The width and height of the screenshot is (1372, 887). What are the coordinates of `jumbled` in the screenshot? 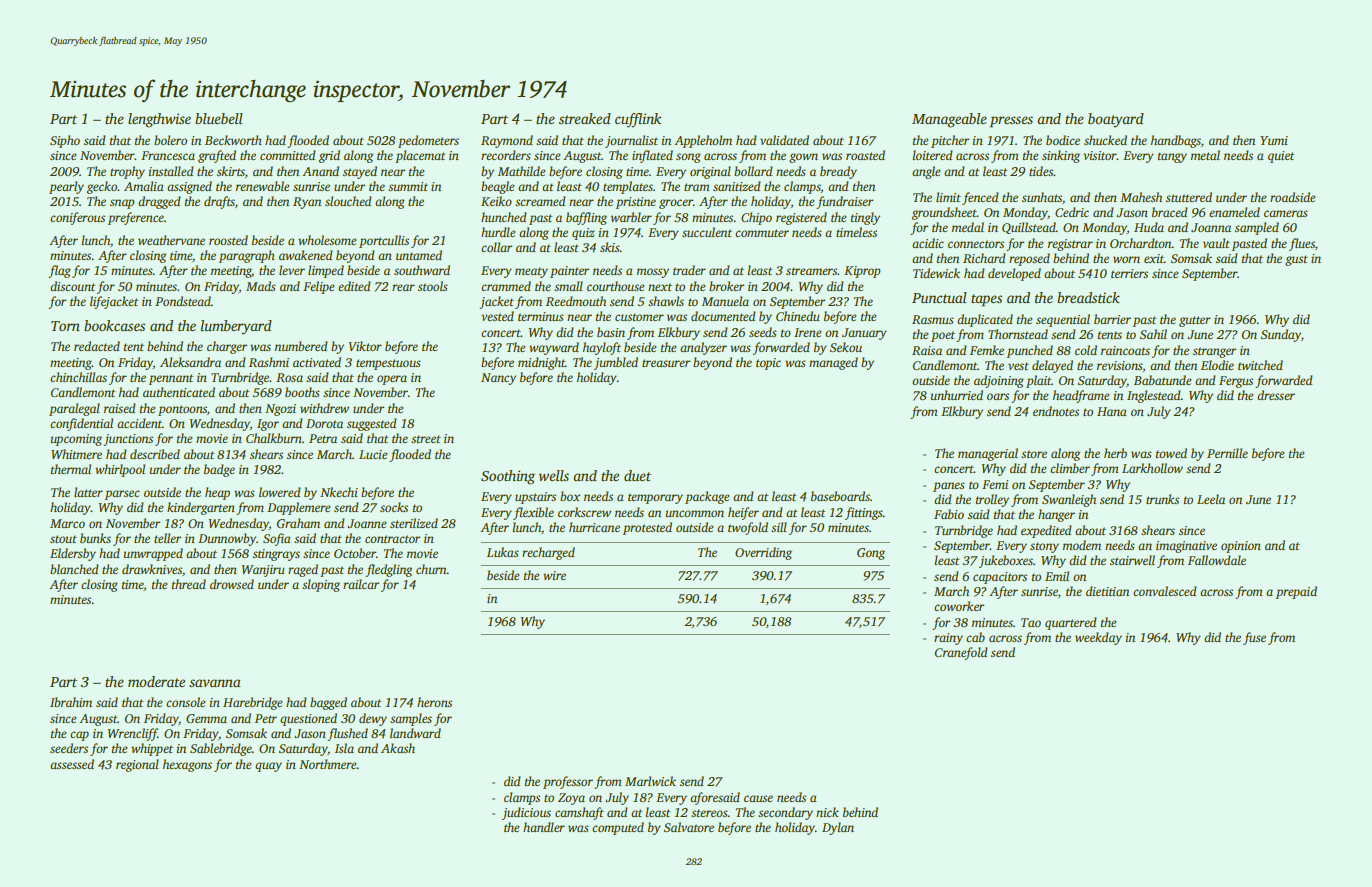 It's located at (616, 363).
